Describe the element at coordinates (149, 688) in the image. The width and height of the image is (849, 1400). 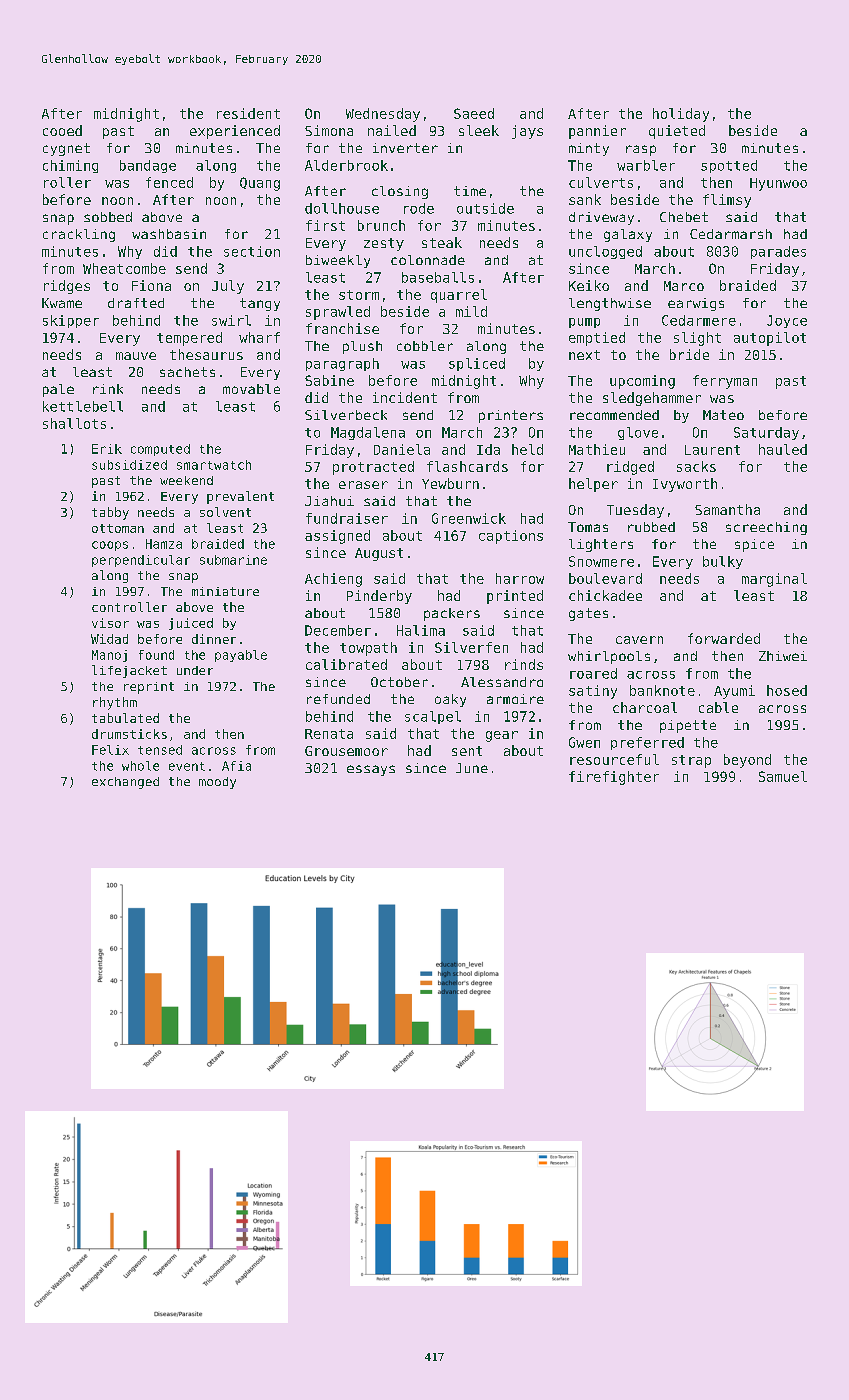
I see `reprint` at that location.
